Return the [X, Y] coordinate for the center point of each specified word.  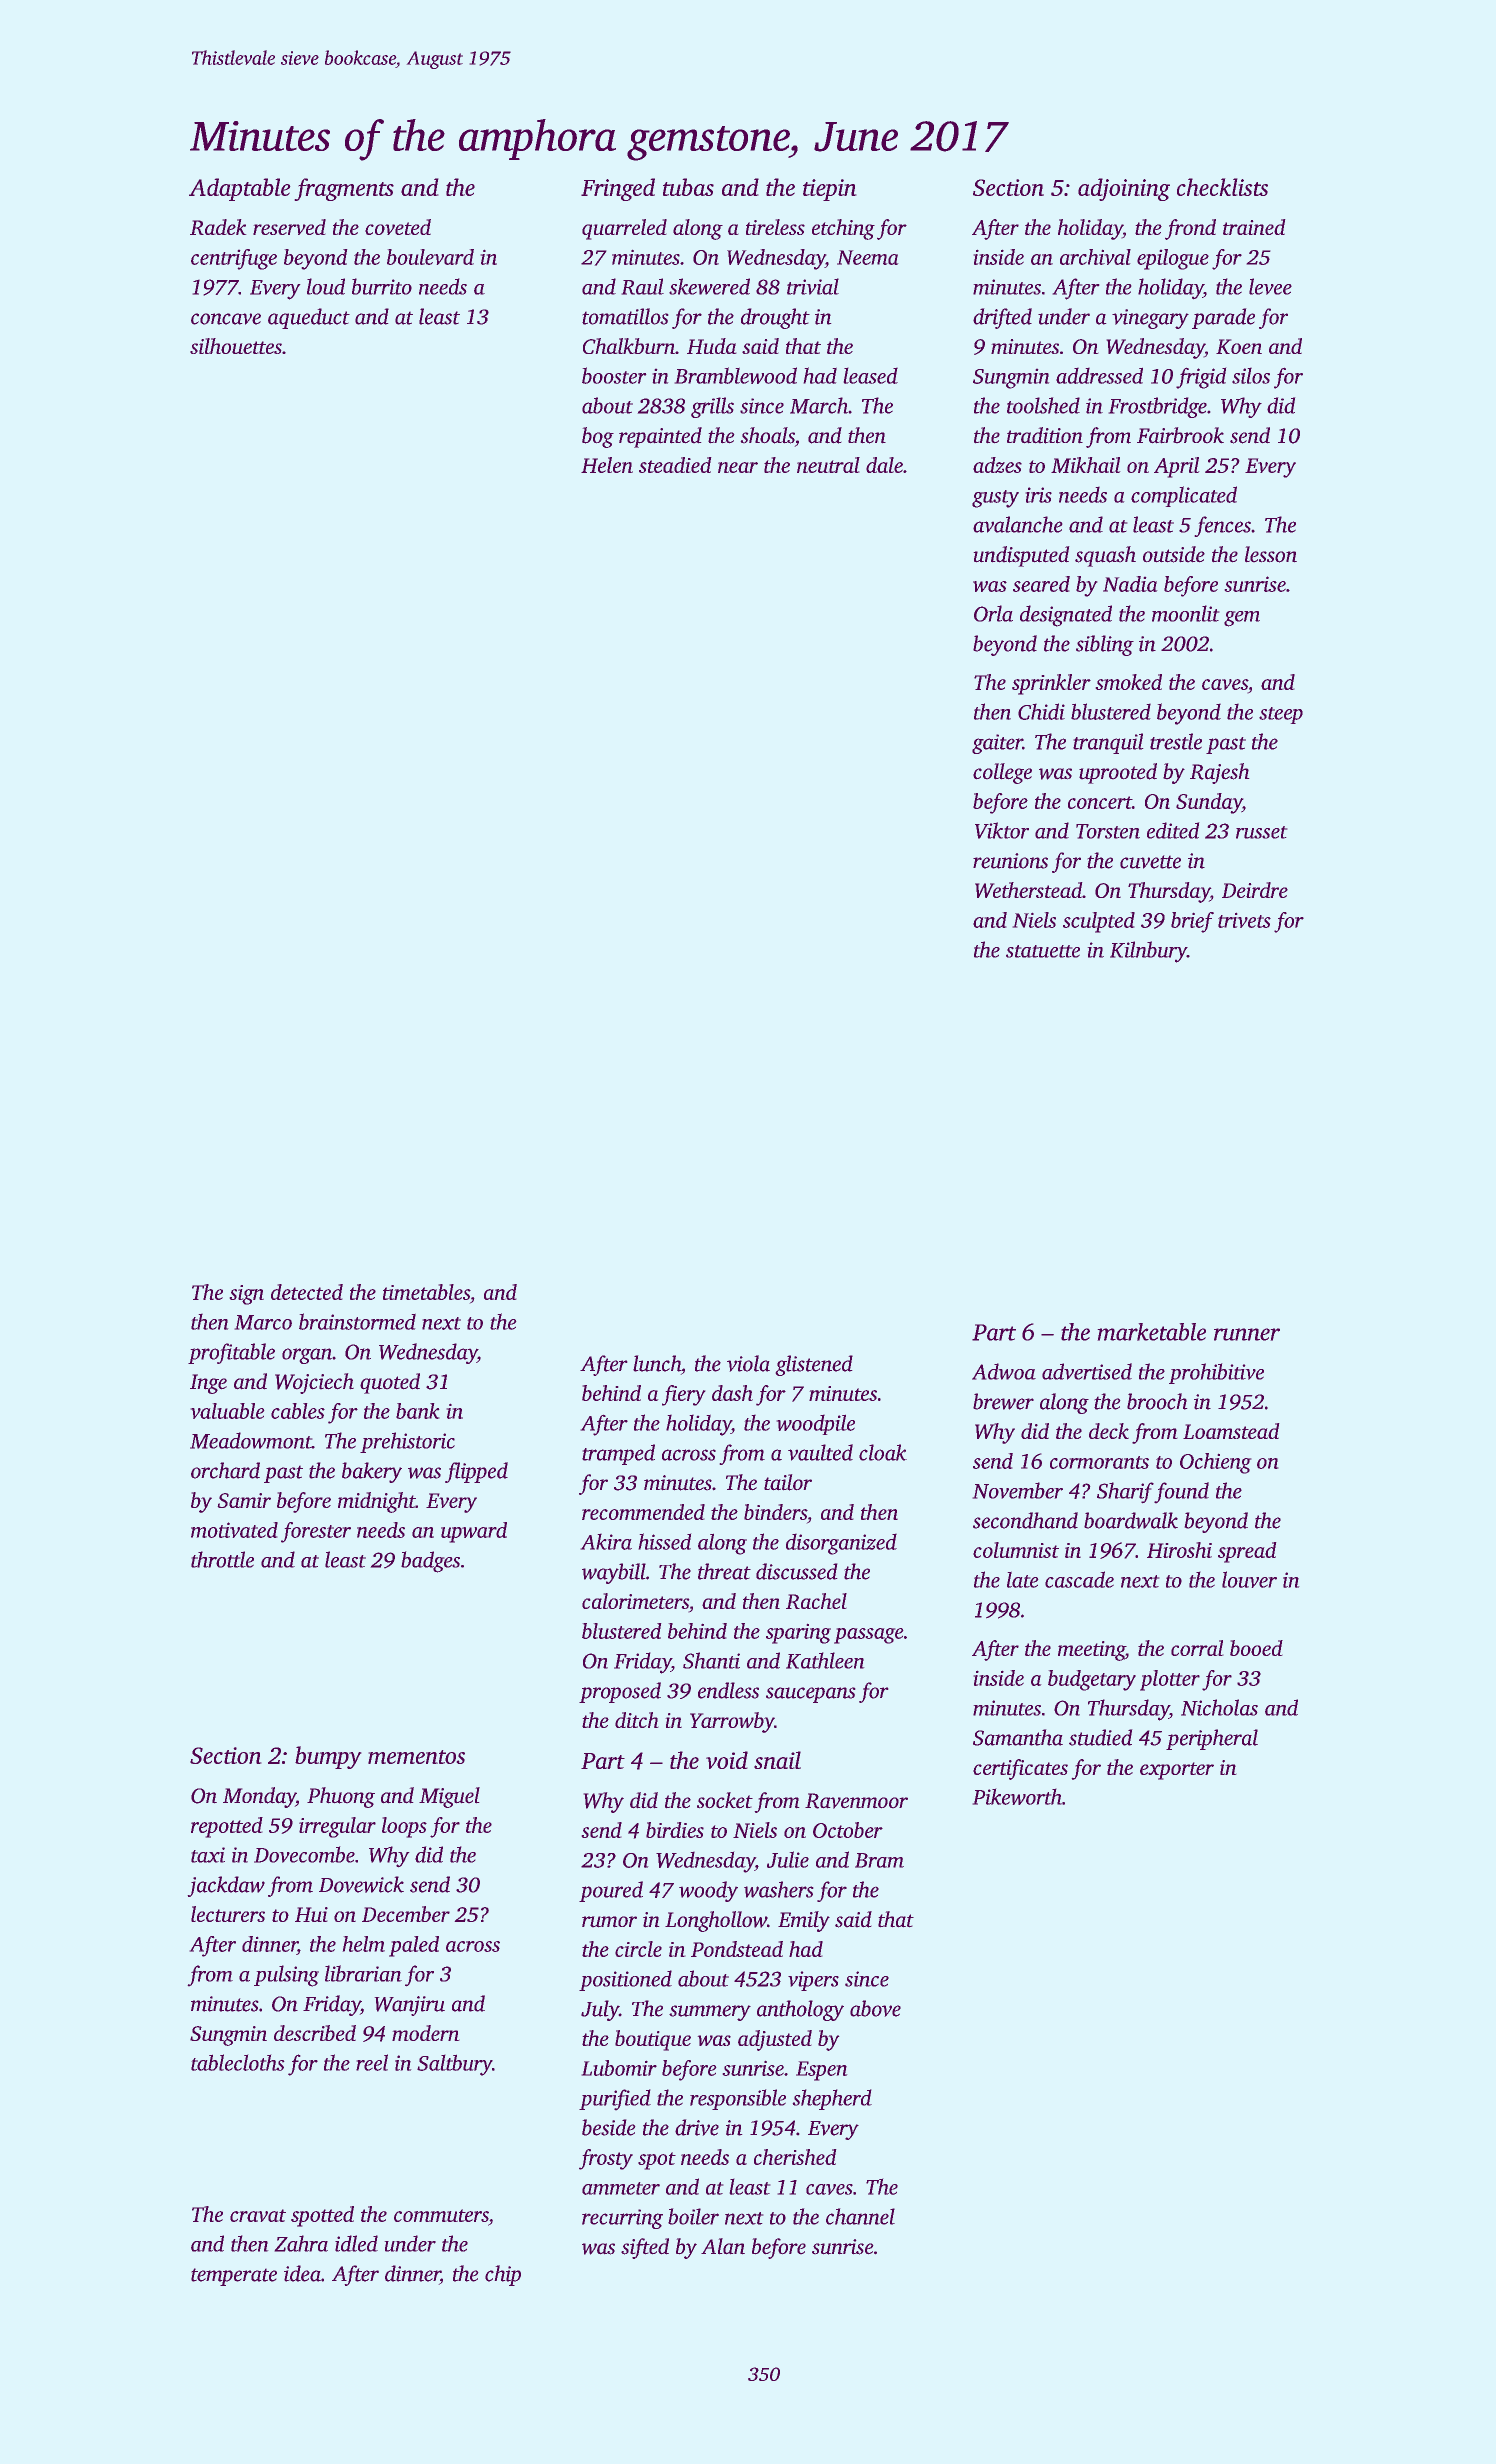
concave [226, 319]
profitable [231, 1353]
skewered [709, 286]
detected [307, 1292]
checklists [1222, 187]
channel [860, 2216]
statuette [1043, 951]
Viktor [1002, 830]
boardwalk [1131, 1520]
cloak [883, 1452]
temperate [234, 2277]
